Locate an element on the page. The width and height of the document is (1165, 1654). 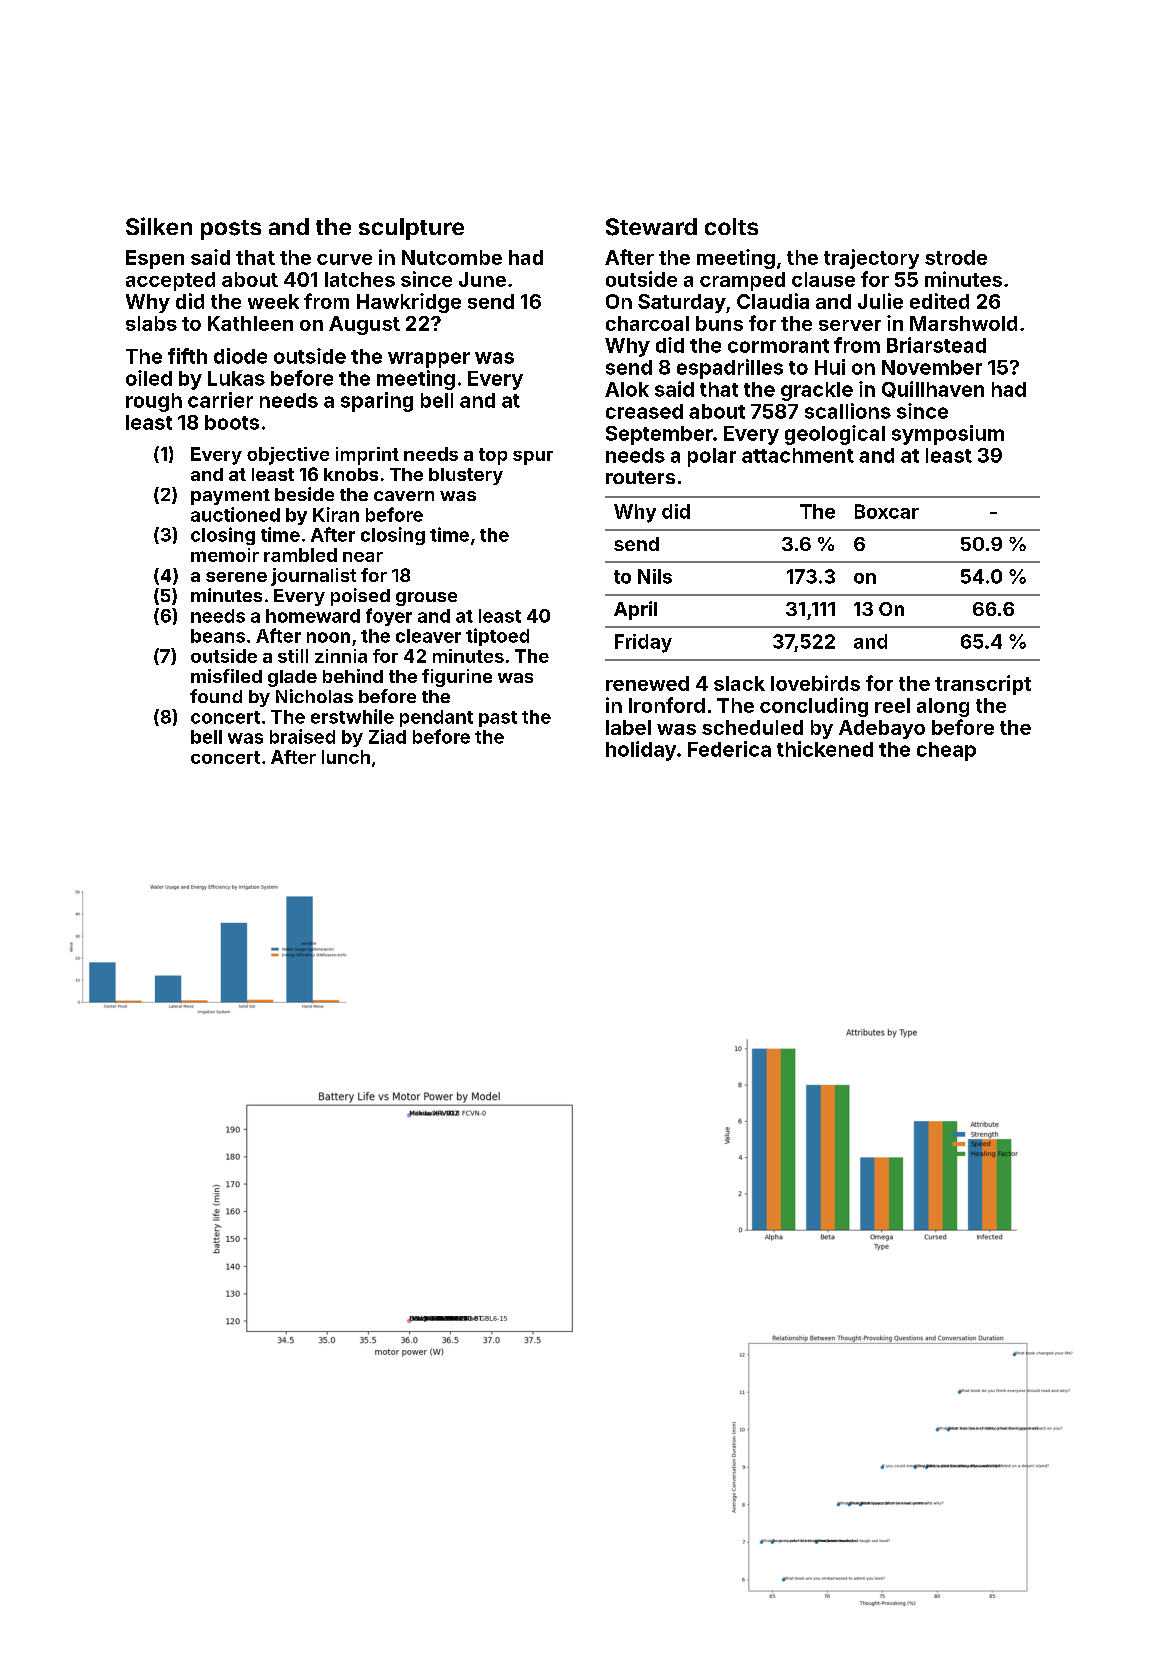
cramped is located at coordinates (742, 281).
